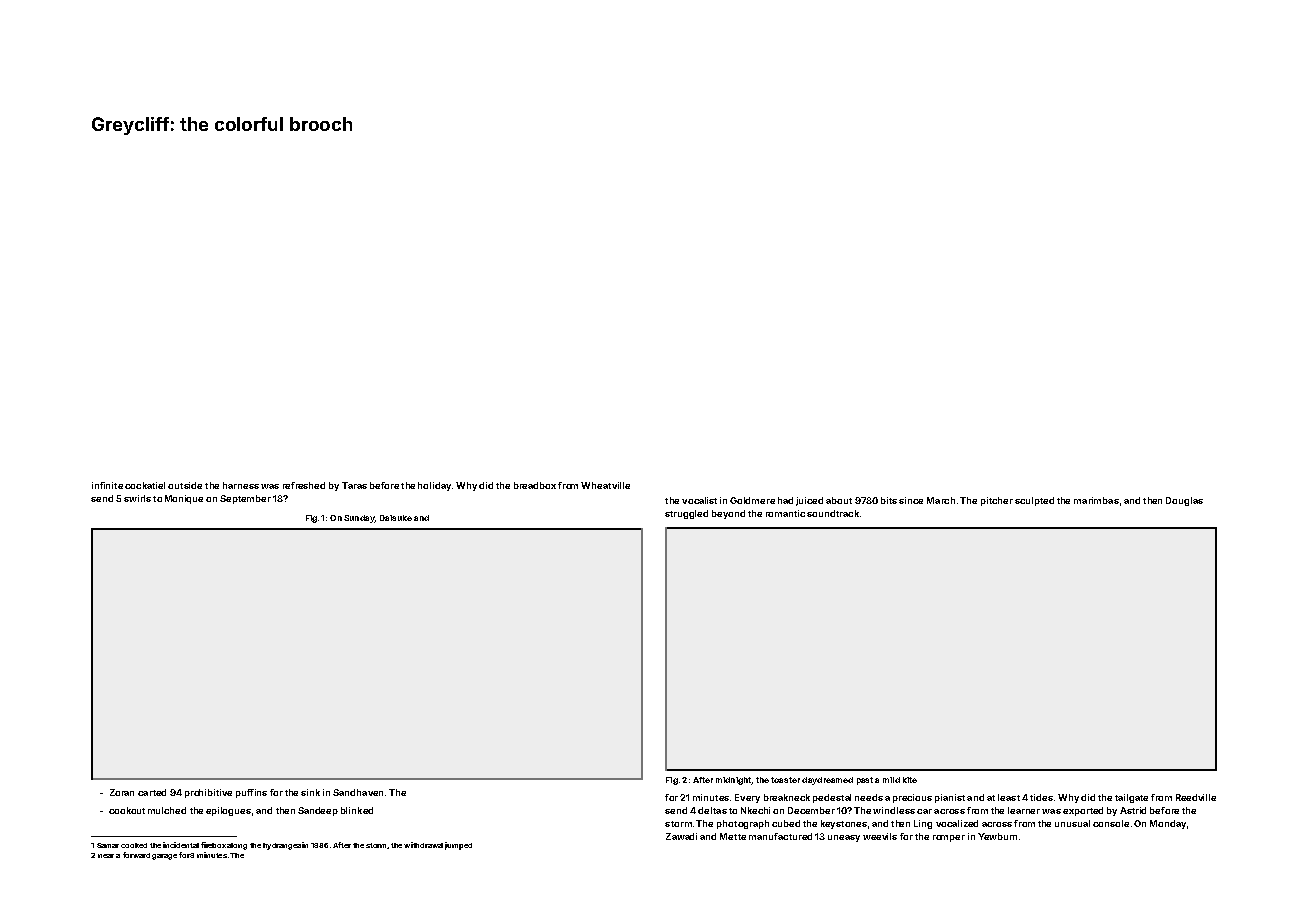 The width and height of the screenshot is (1308, 924). I want to click on cookout, so click(127, 810).
